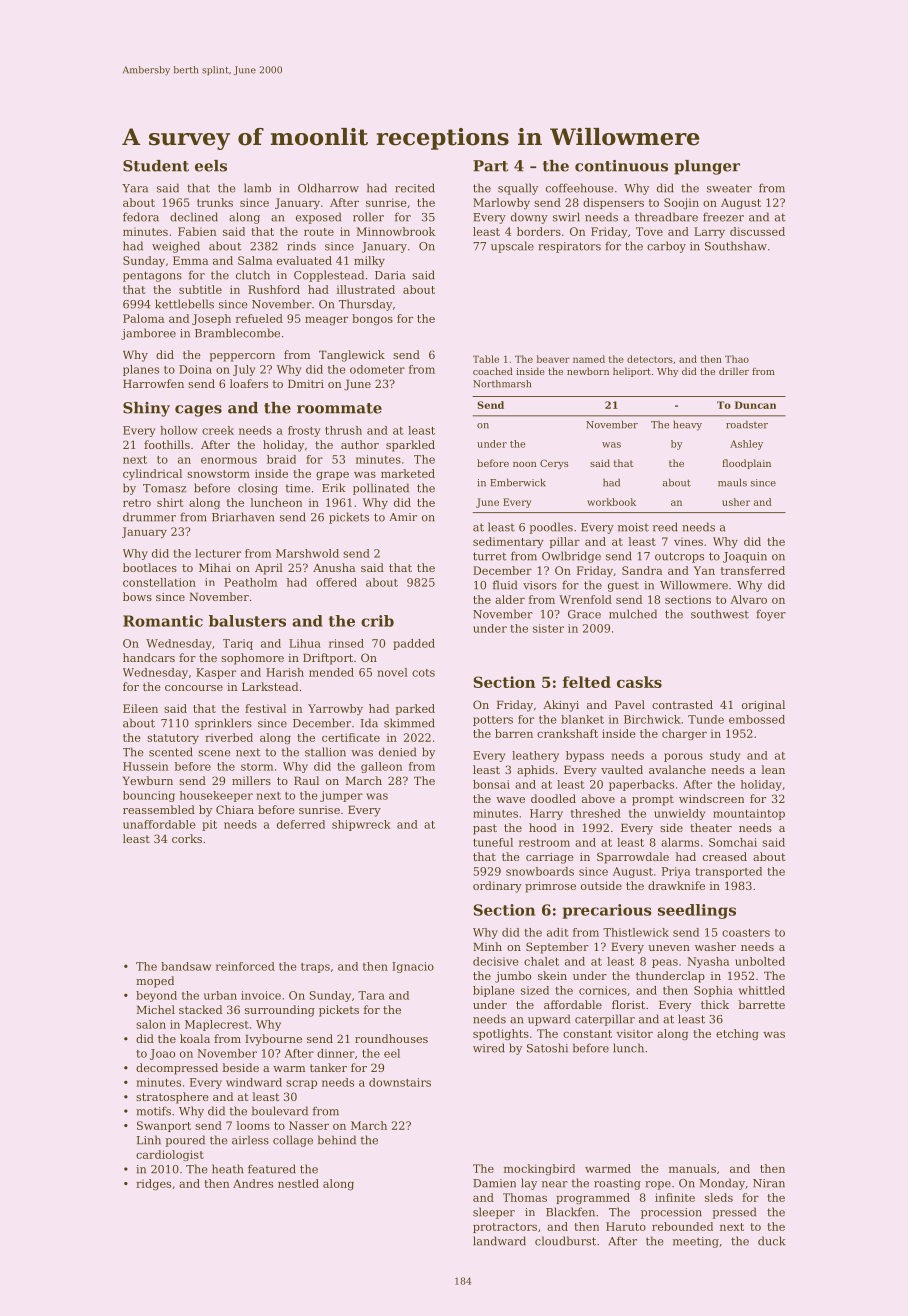 Image resolution: width=908 pixels, height=1316 pixels. Describe the element at coordinates (341, 796) in the screenshot. I see `jumper` at that location.
